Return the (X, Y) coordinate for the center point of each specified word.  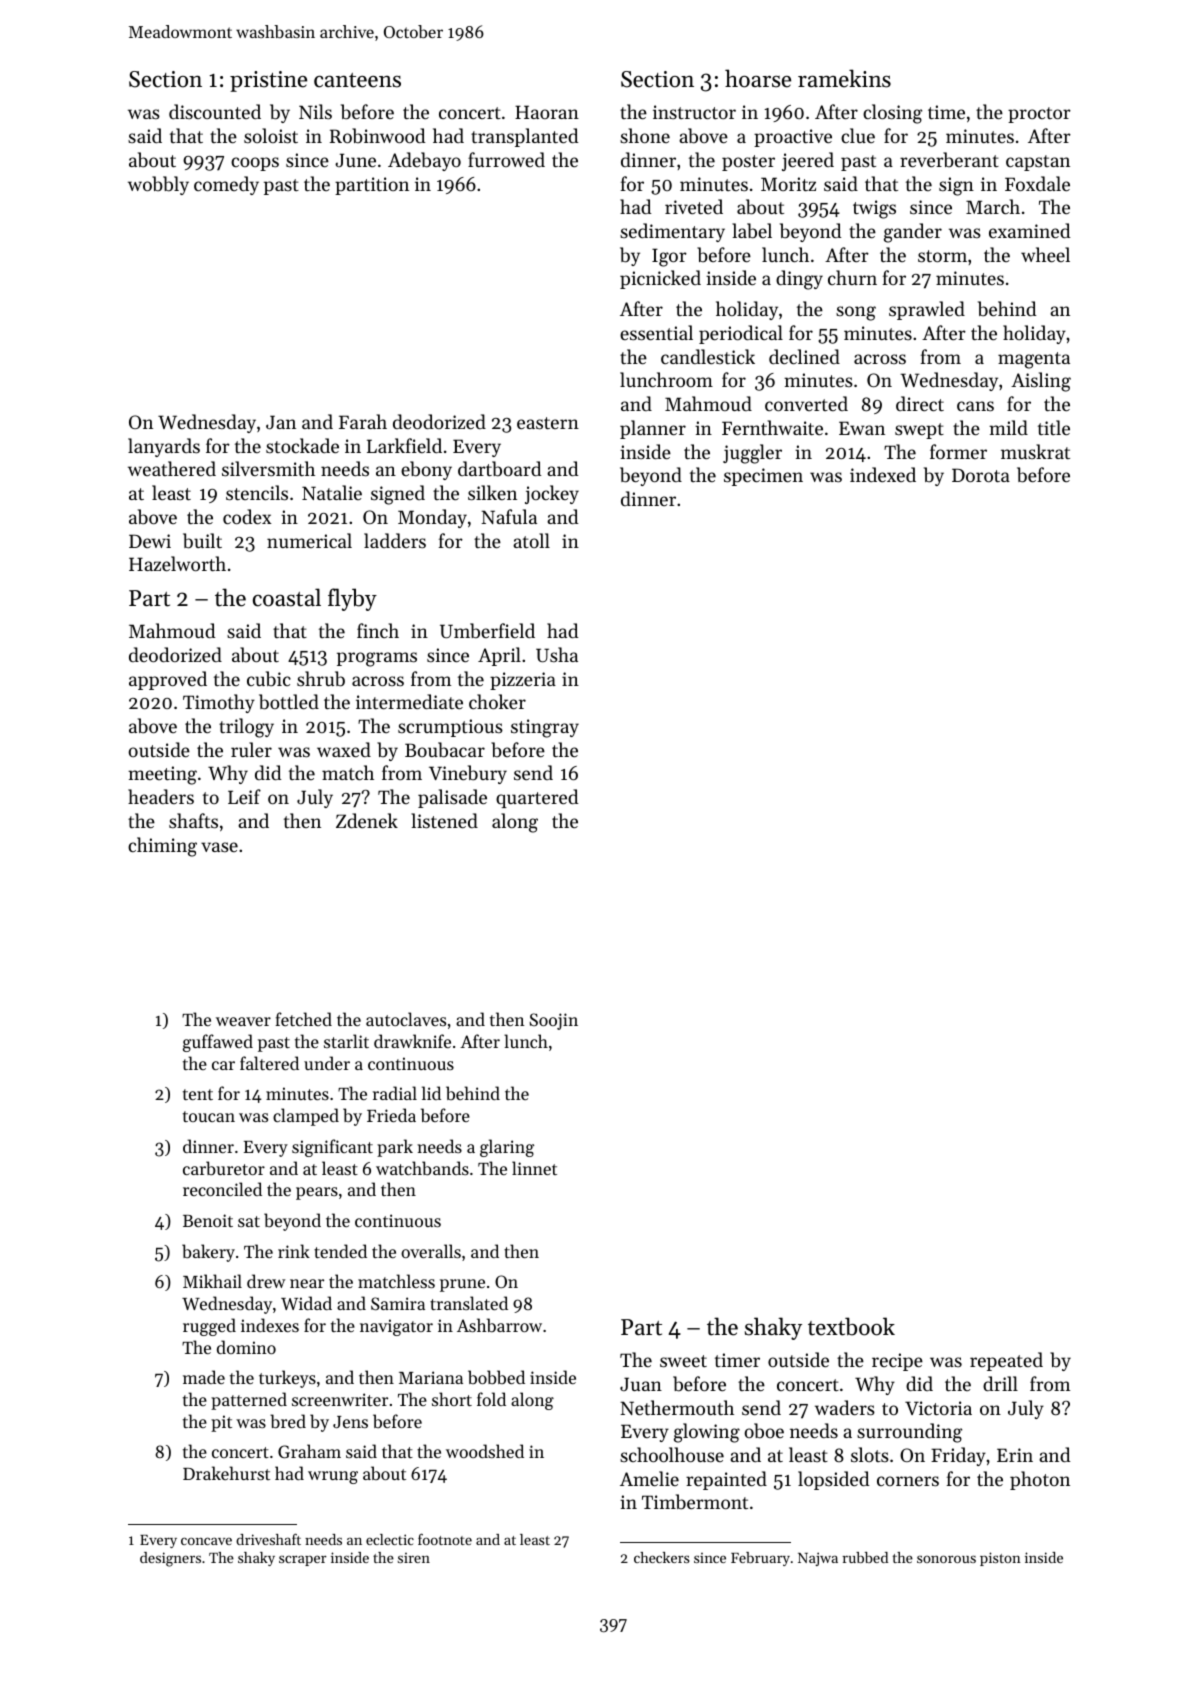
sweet (683, 1361)
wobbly (158, 185)
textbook (851, 1326)
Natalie (332, 492)
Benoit (208, 1220)
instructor (694, 112)
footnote (445, 1539)
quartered (537, 798)
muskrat (1035, 451)
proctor (1039, 115)
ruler (251, 749)
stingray (545, 728)
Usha (557, 654)
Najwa (818, 1559)
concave (206, 1541)
